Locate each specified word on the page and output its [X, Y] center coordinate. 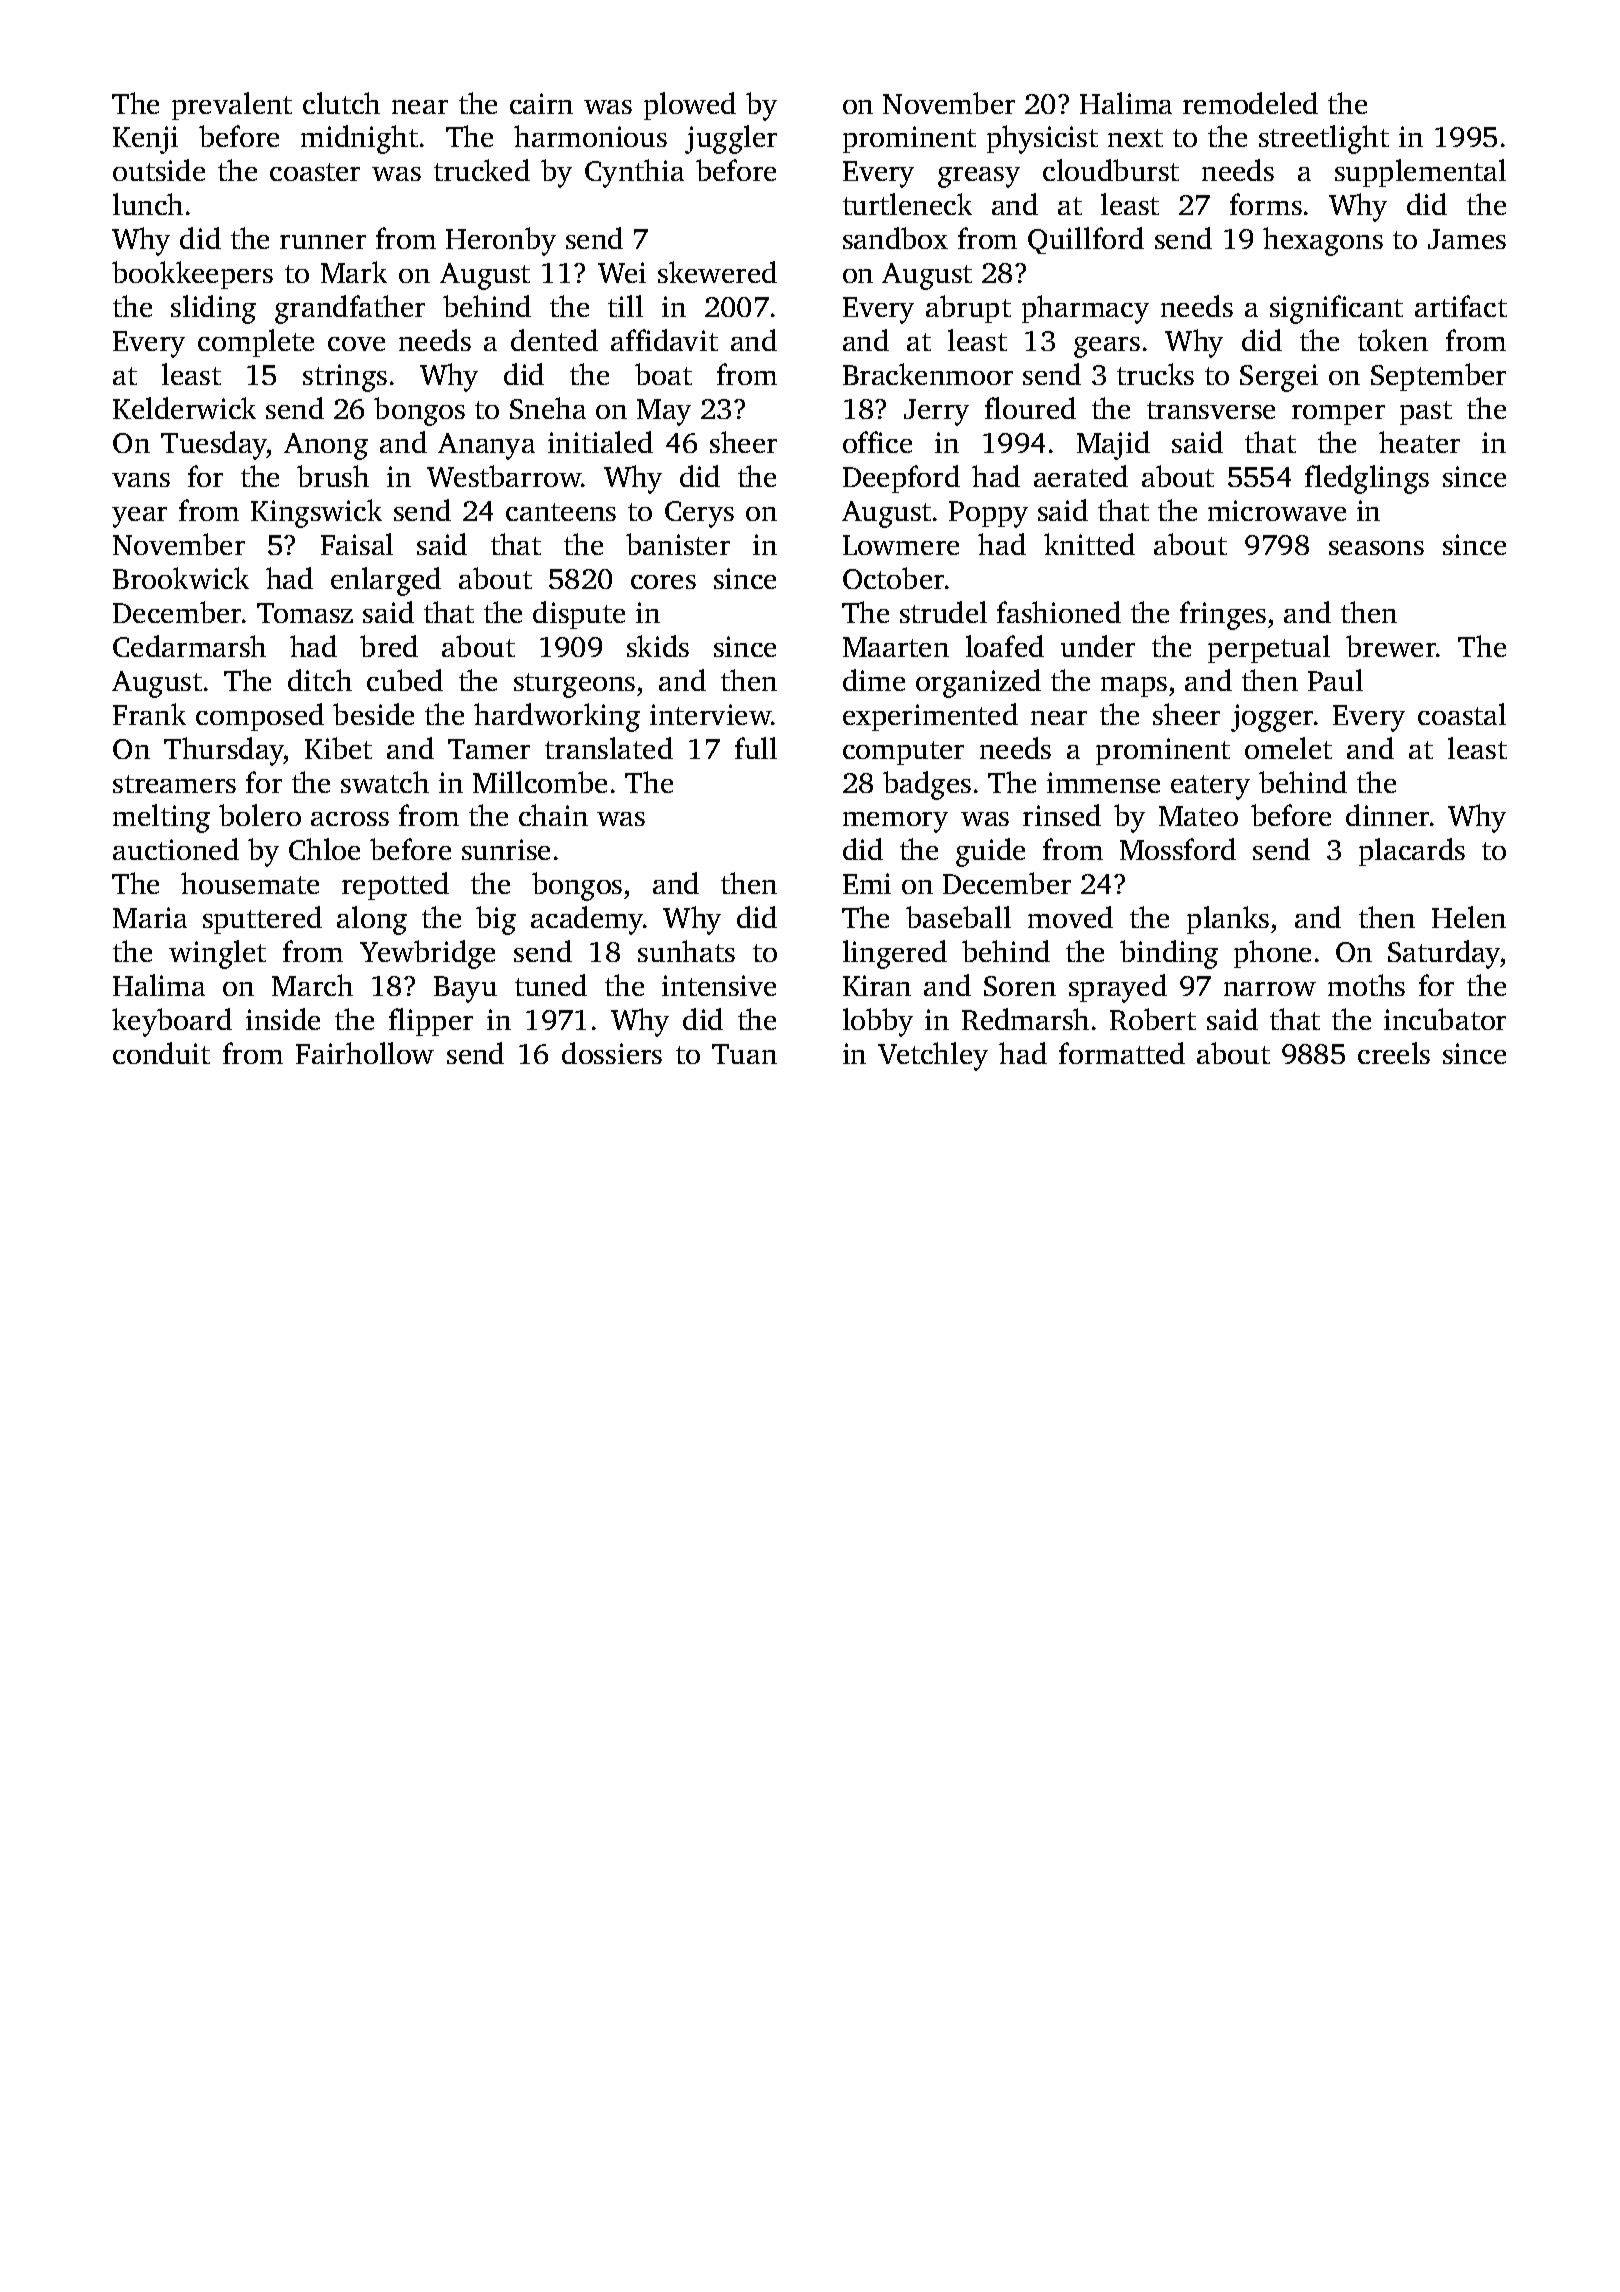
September [1438, 377]
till [625, 306]
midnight [359, 139]
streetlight [1324, 139]
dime [874, 680]
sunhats [686, 951]
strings [345, 378]
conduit [161, 1053]
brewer [1391, 646]
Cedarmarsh [189, 646]
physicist [1042, 139]
